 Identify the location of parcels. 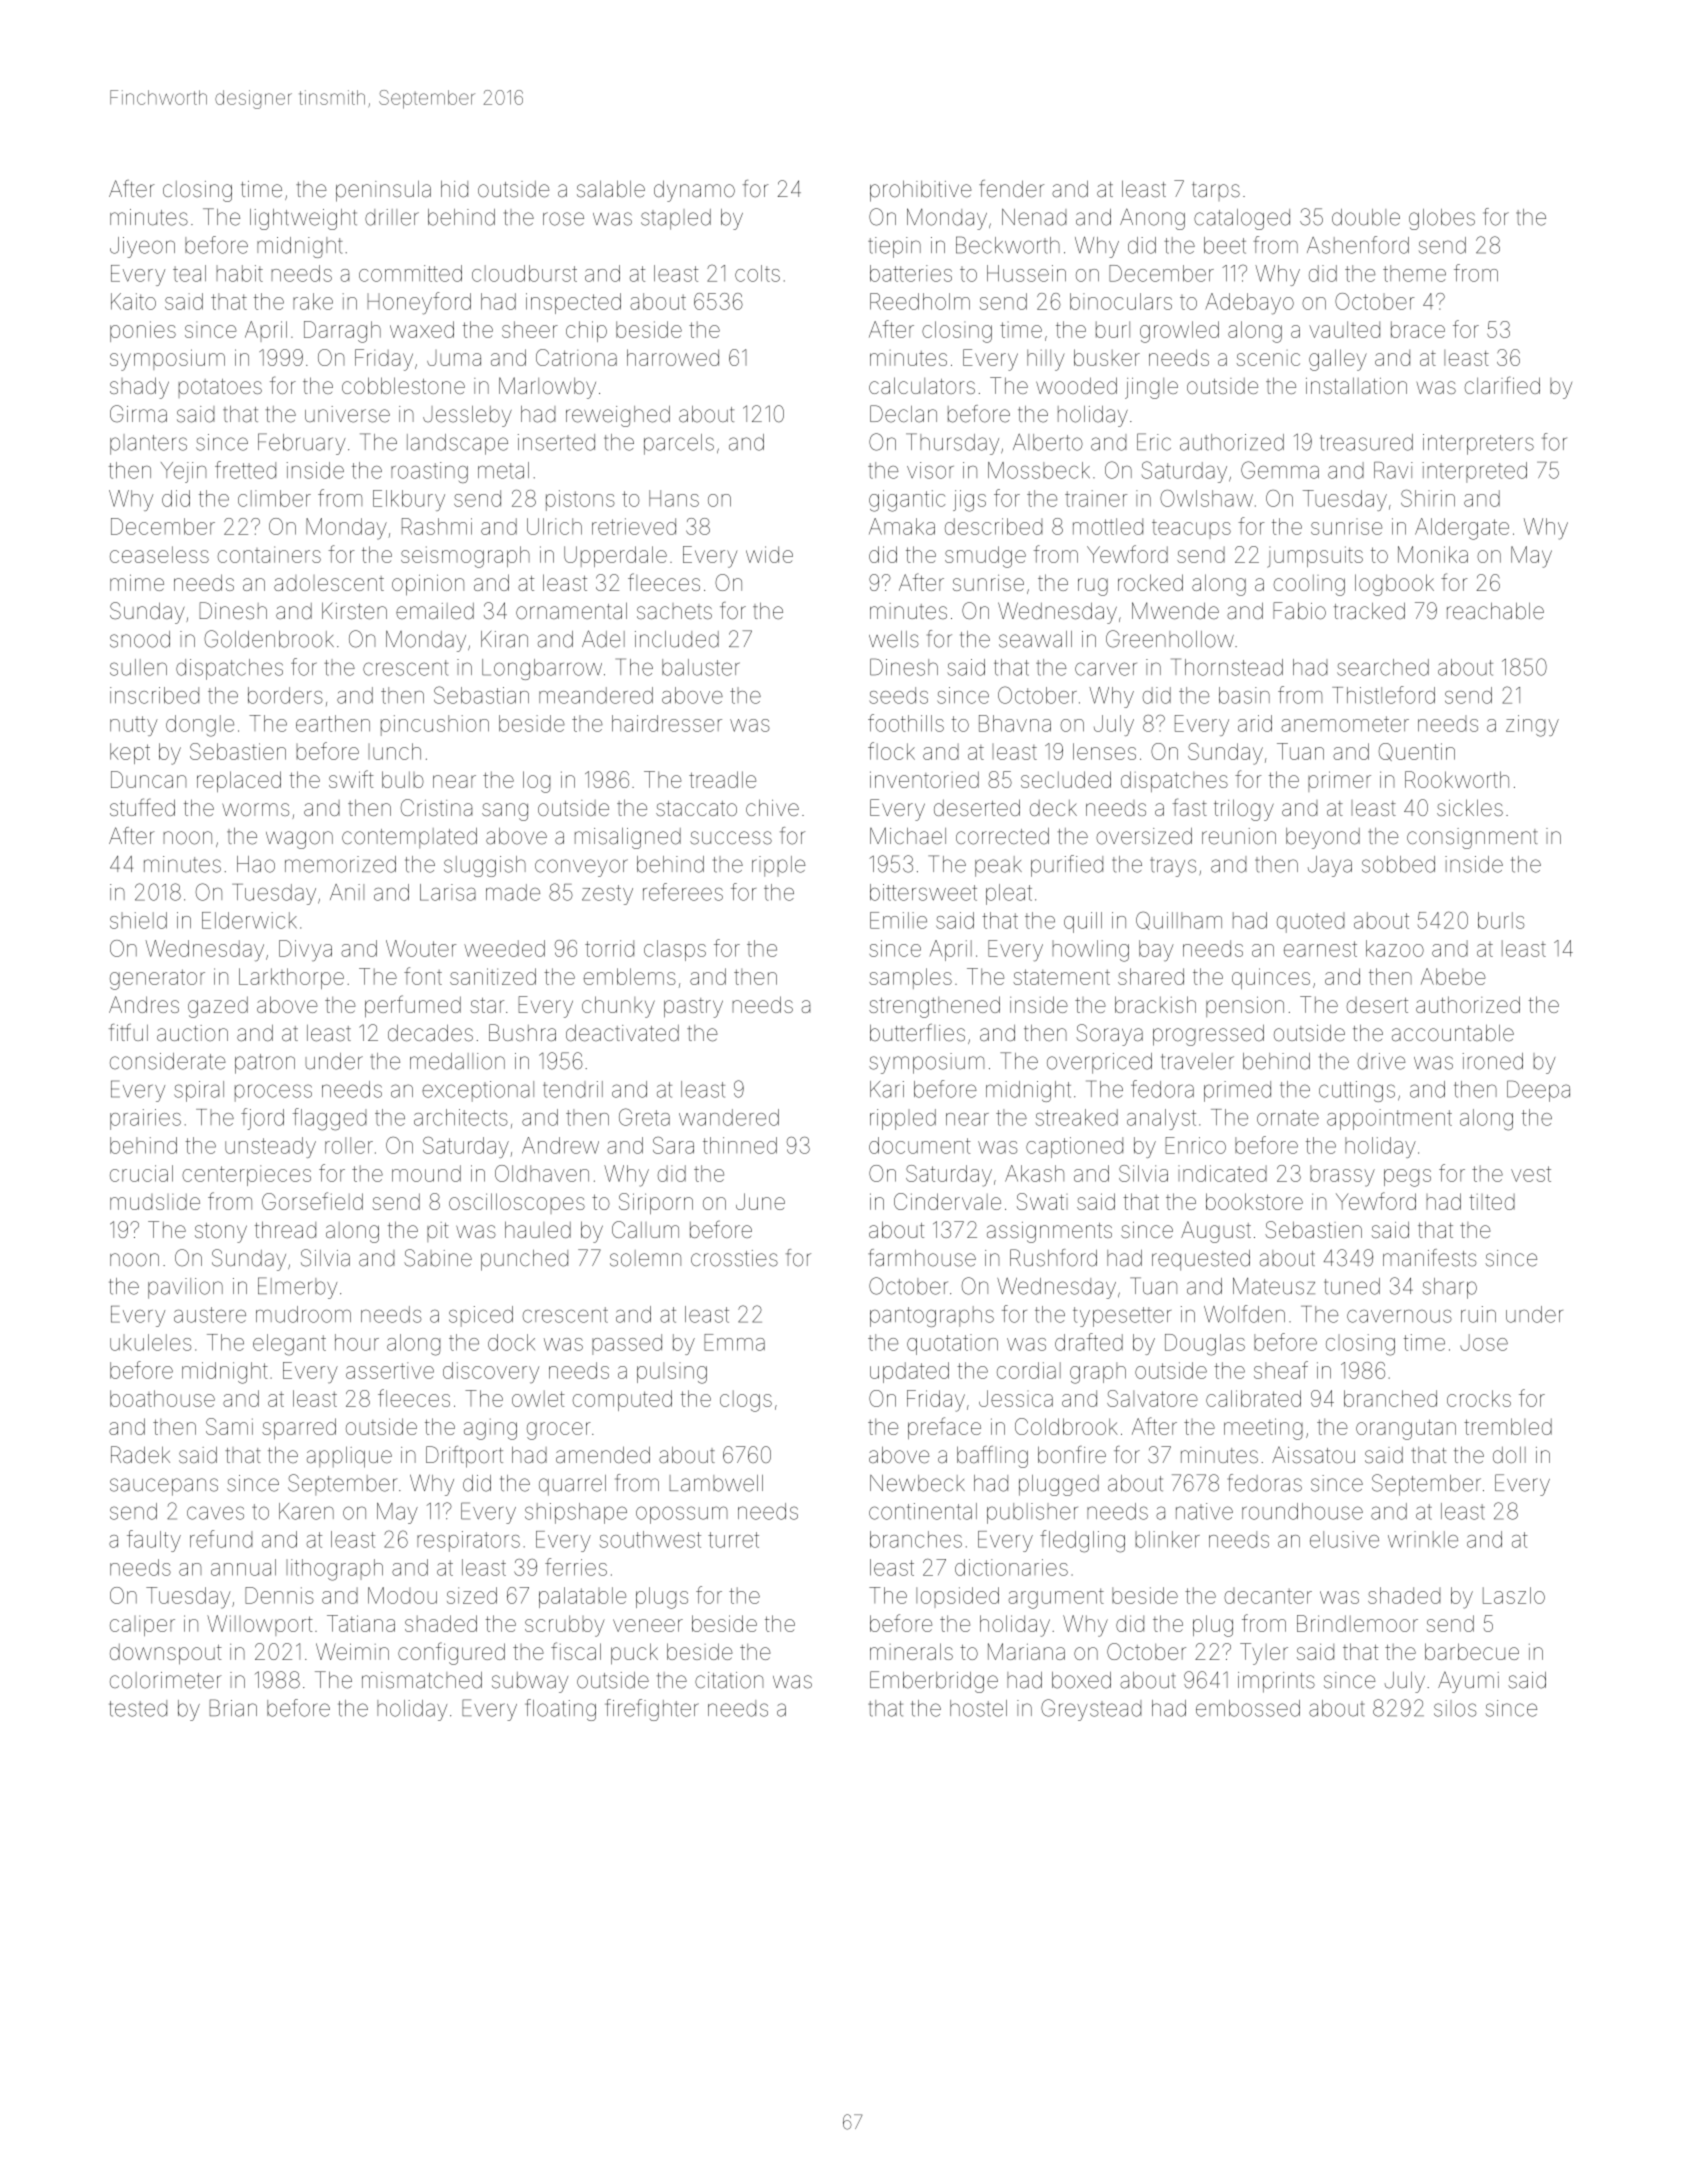
(679, 444).
